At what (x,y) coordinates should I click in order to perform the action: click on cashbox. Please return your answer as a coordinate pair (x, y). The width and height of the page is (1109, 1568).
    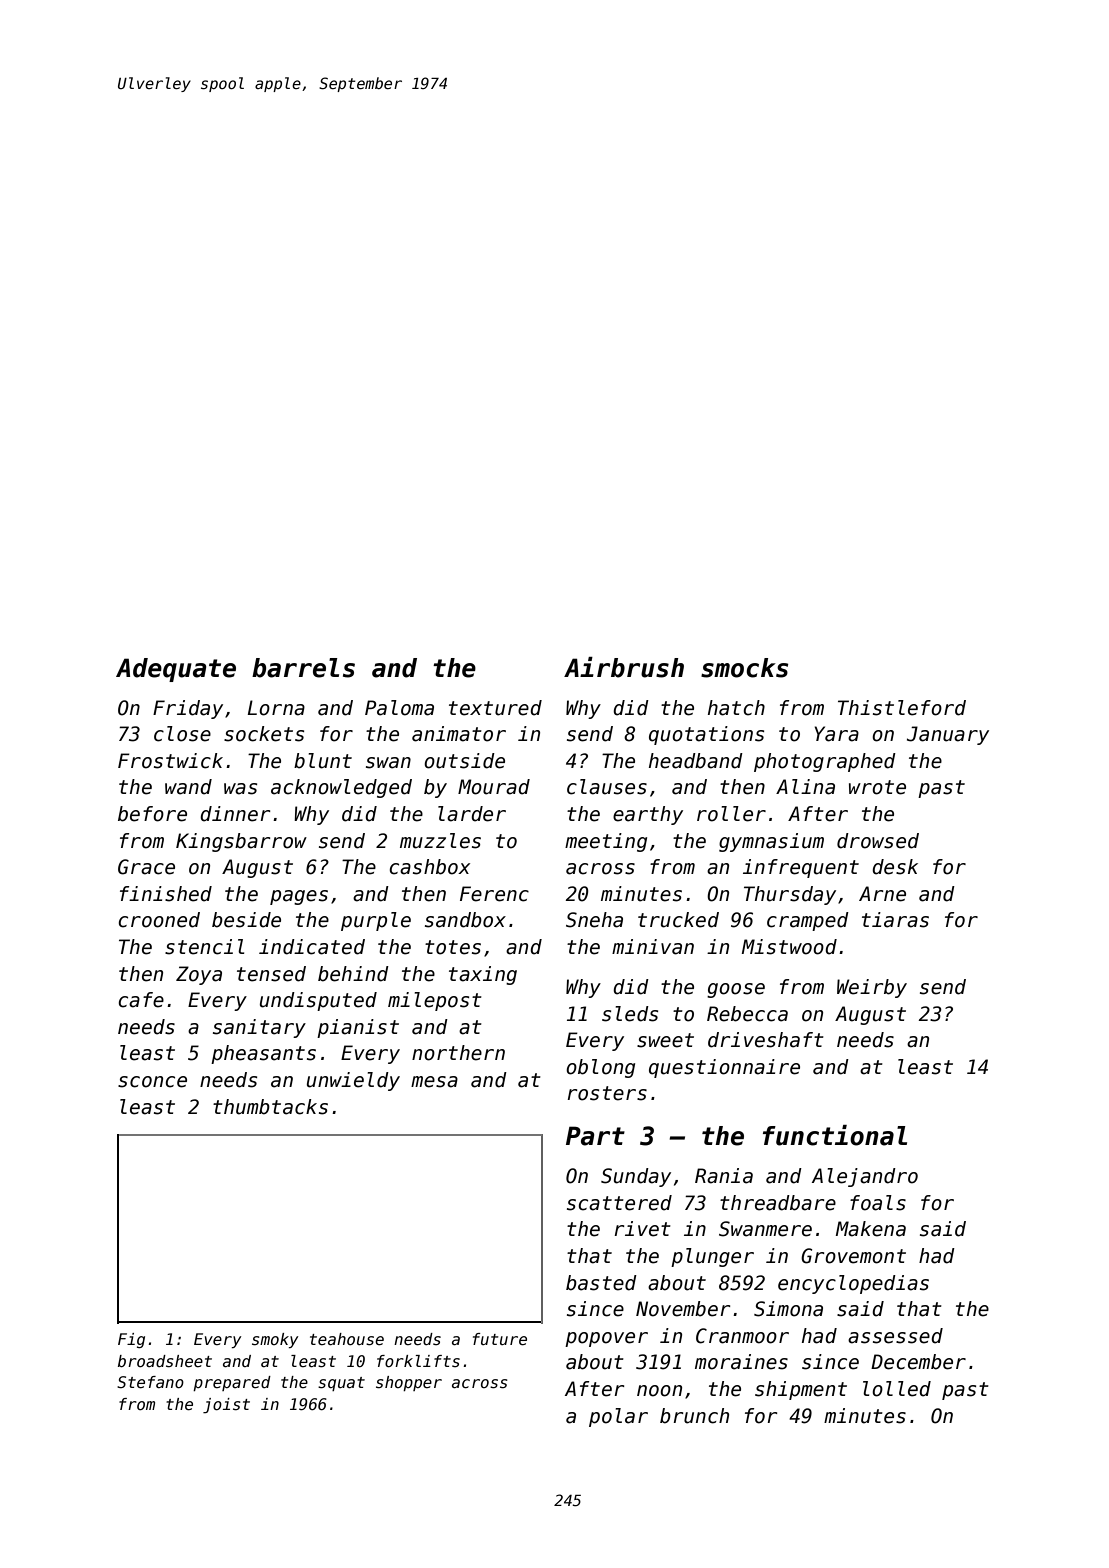
    Looking at the image, I should click on (429, 867).
